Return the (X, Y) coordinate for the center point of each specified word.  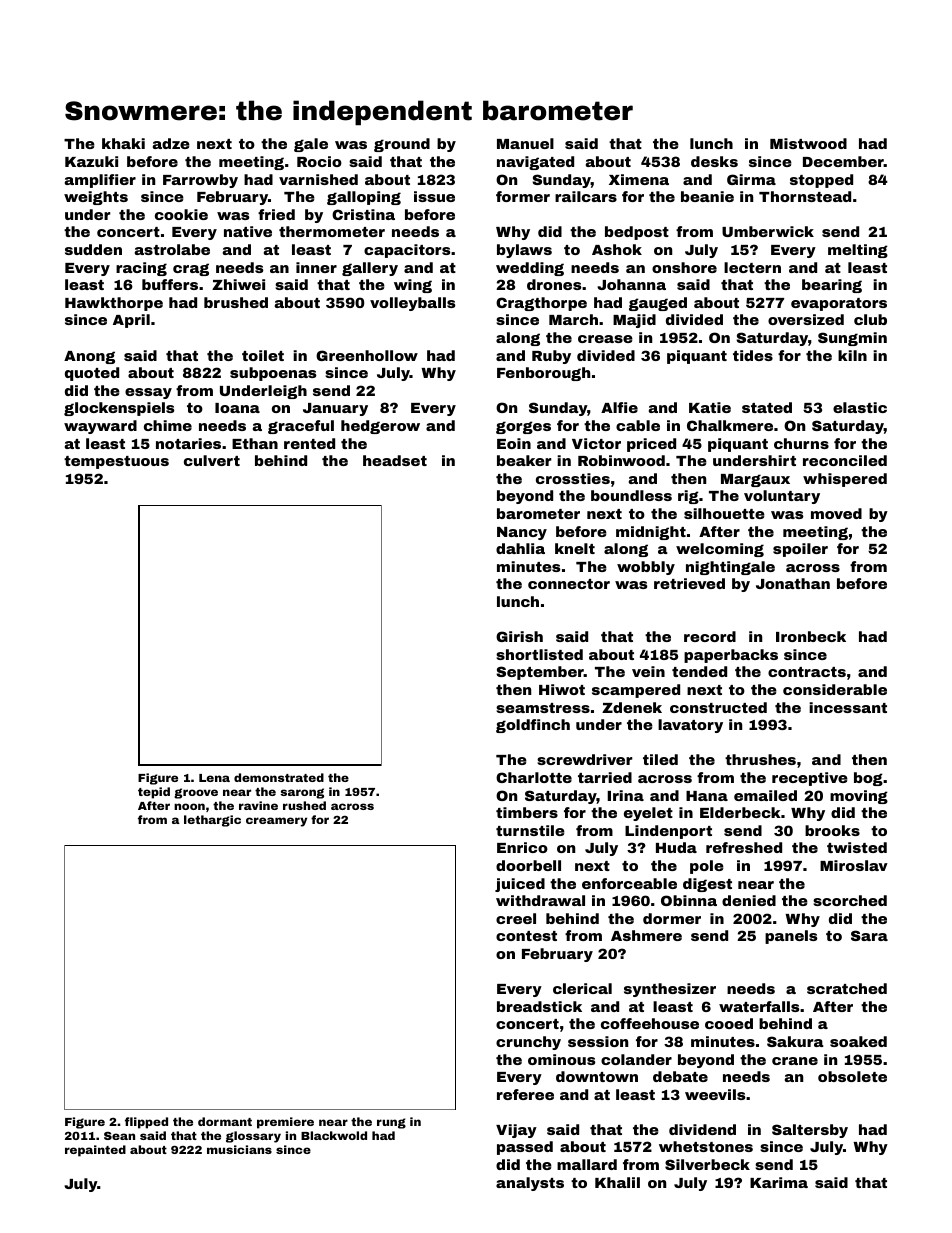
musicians (239, 1149)
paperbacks (731, 656)
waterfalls (759, 1006)
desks (714, 161)
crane (795, 1061)
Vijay (516, 1131)
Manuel (525, 143)
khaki (123, 143)
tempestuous (116, 462)
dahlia (520, 548)
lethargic (212, 821)
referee (525, 1094)
